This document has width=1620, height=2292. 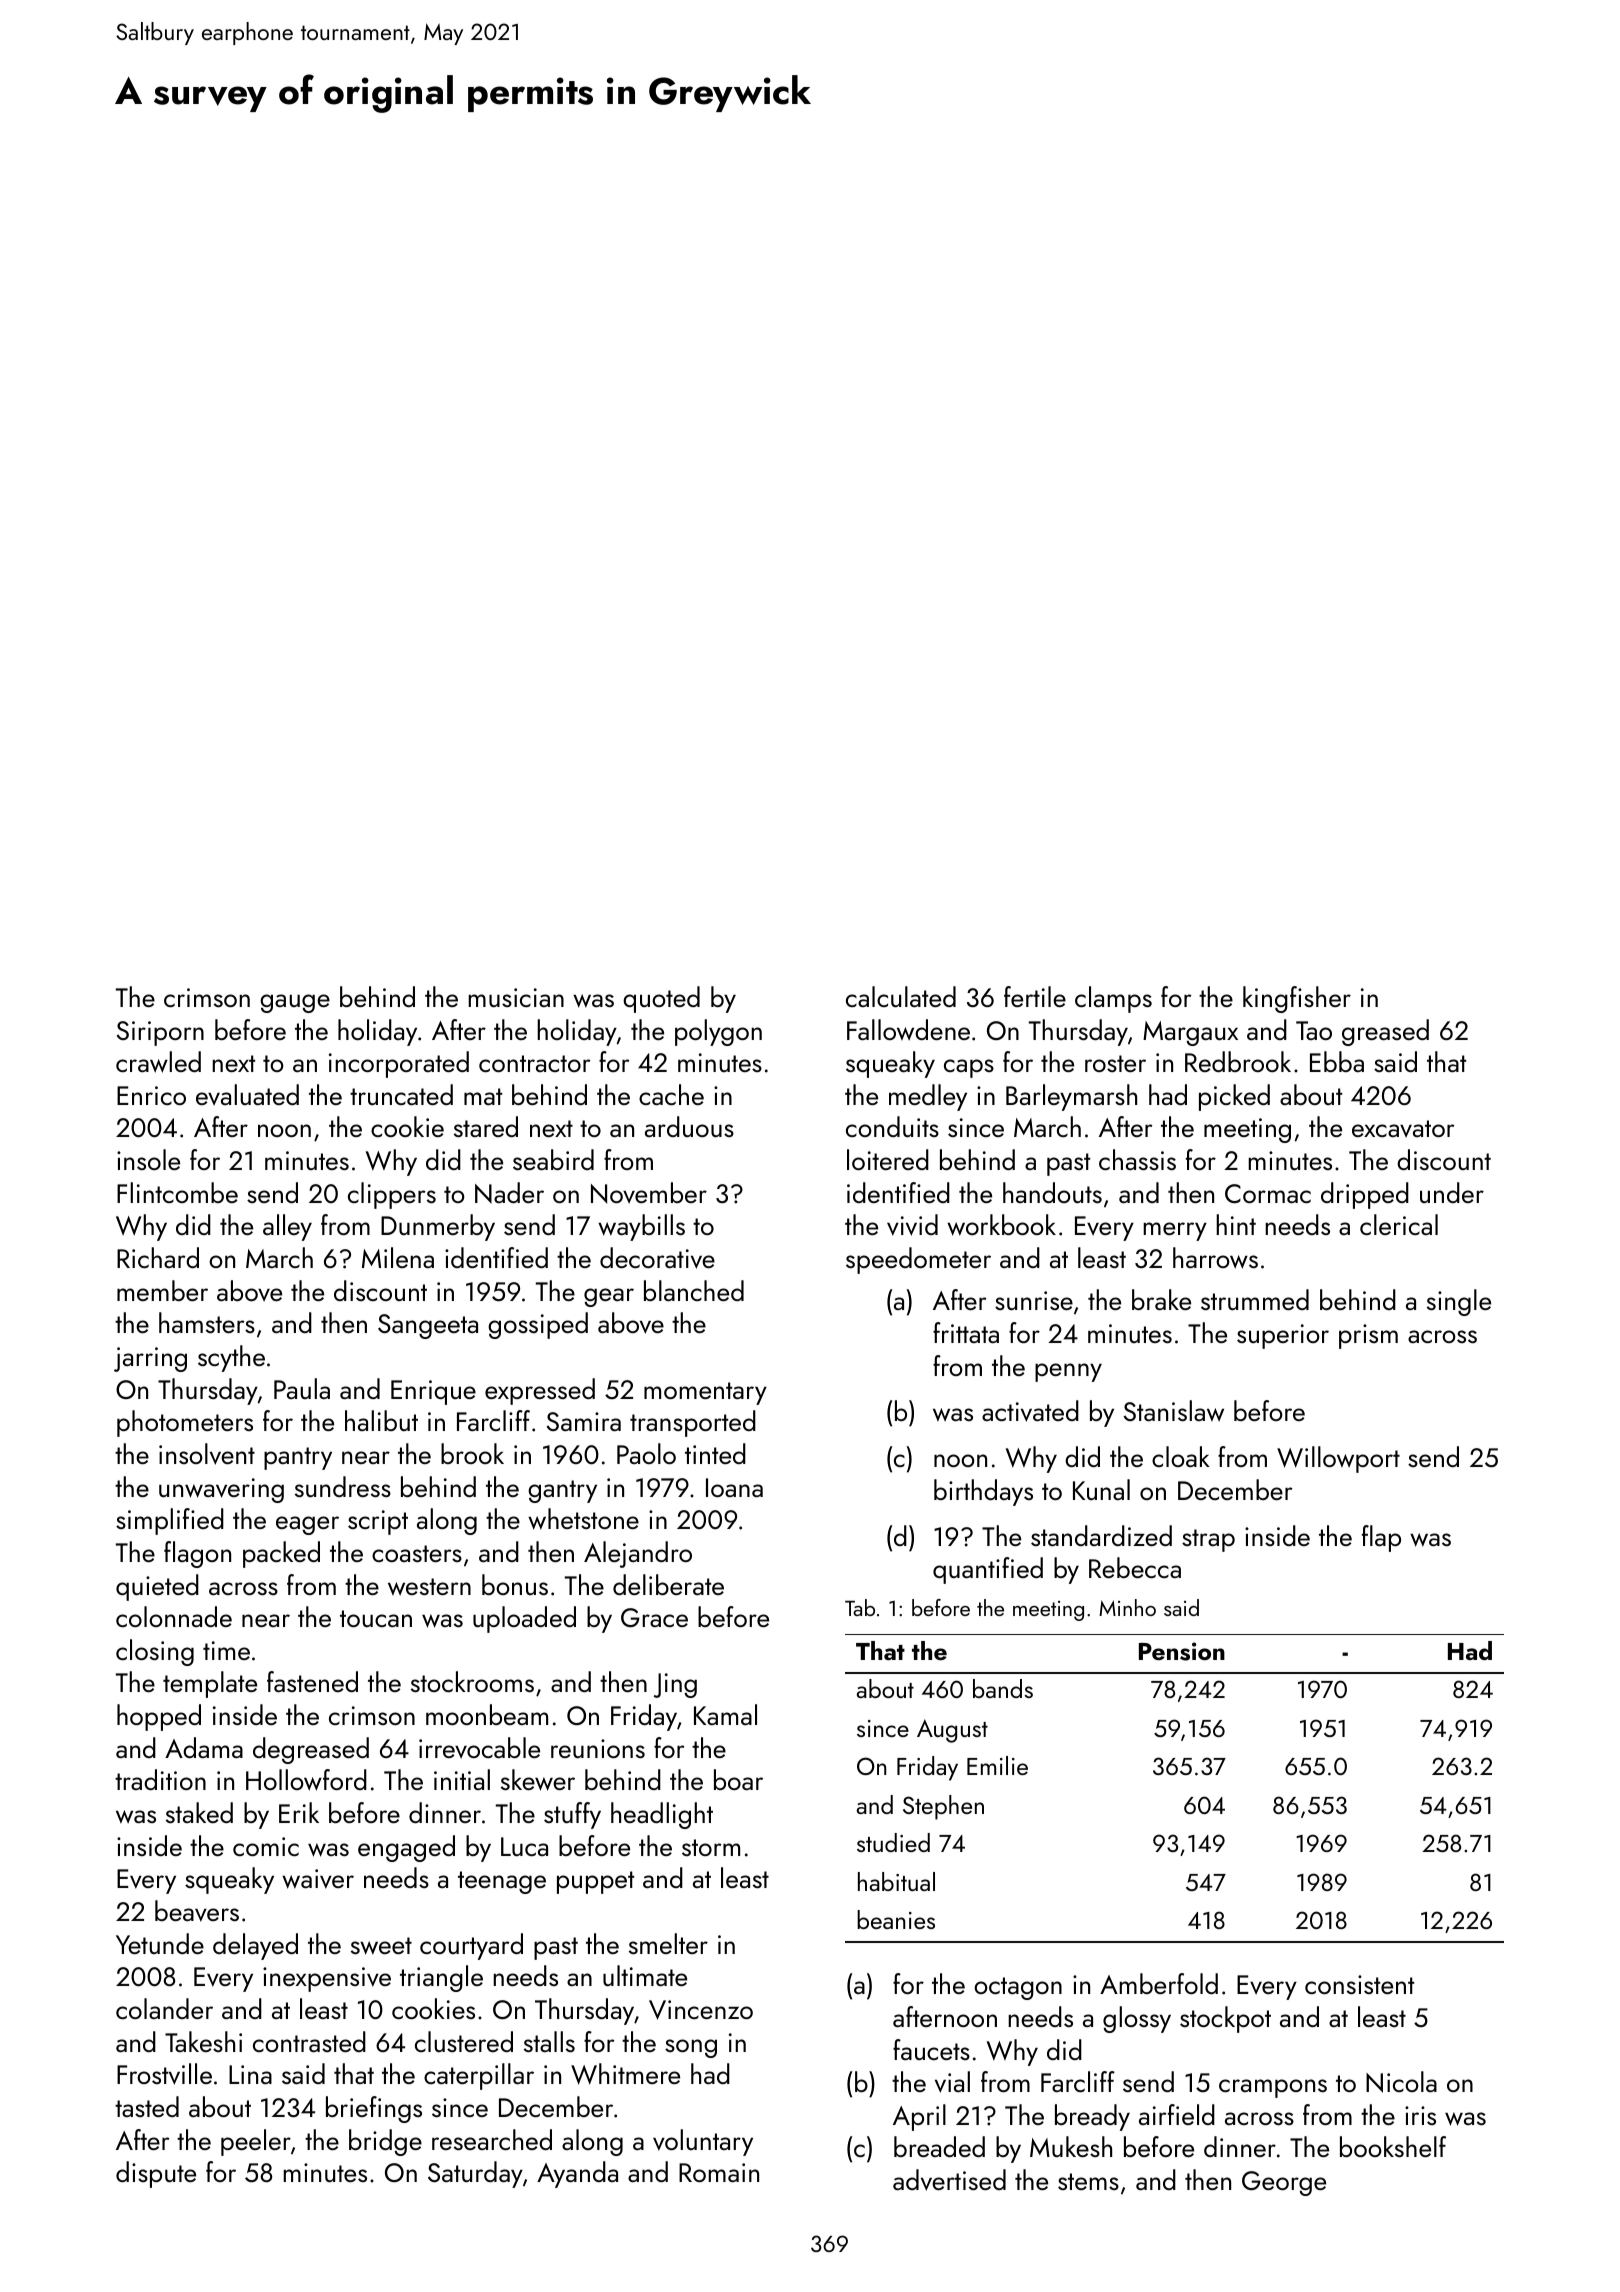 What do you see at coordinates (158, 1257) in the document?
I see `Richard` at bounding box center [158, 1257].
